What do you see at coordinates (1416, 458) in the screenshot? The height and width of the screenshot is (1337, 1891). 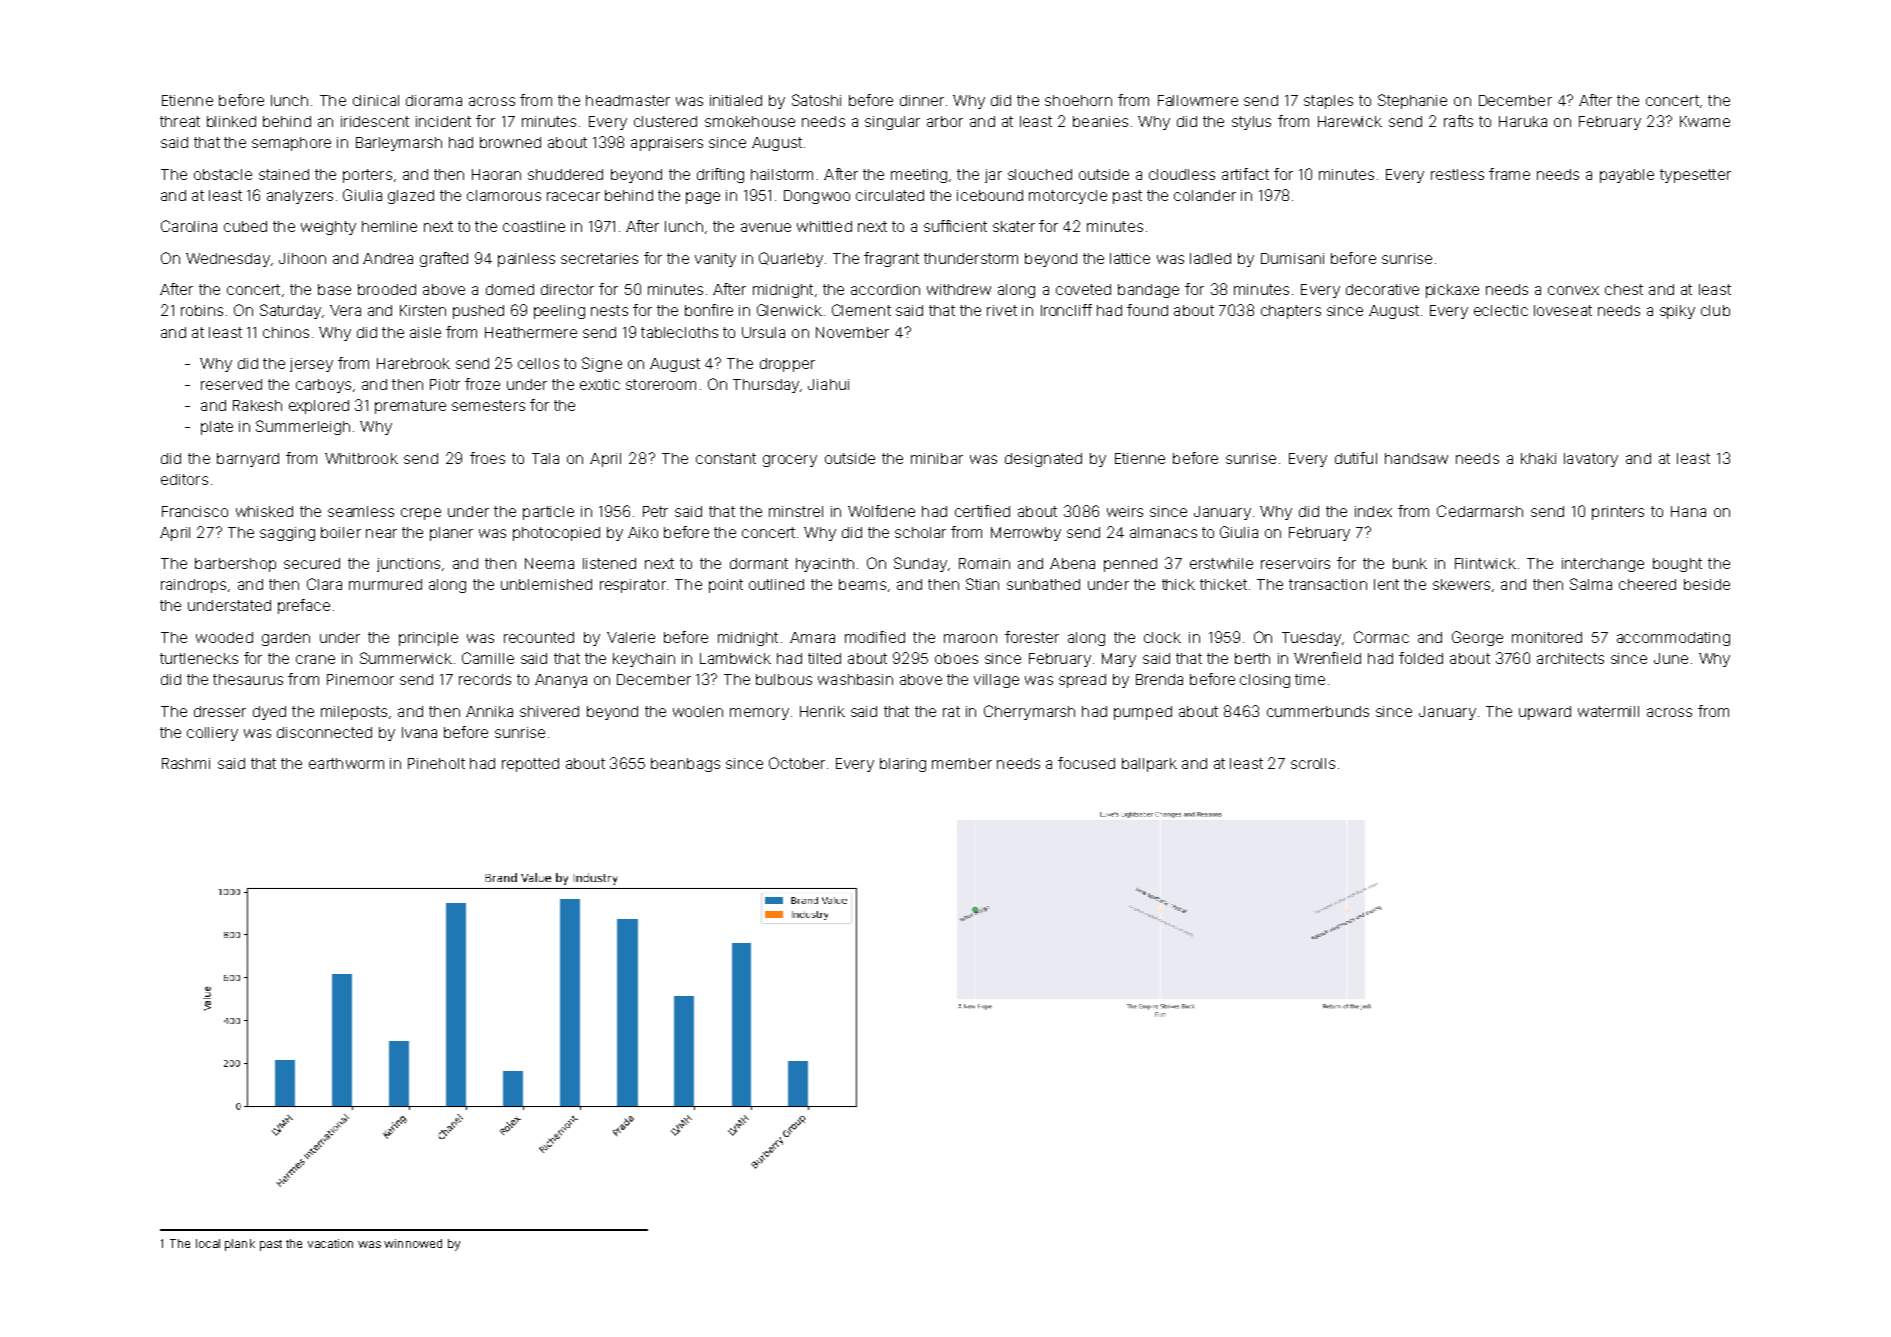 I see `handsaw` at bounding box center [1416, 458].
